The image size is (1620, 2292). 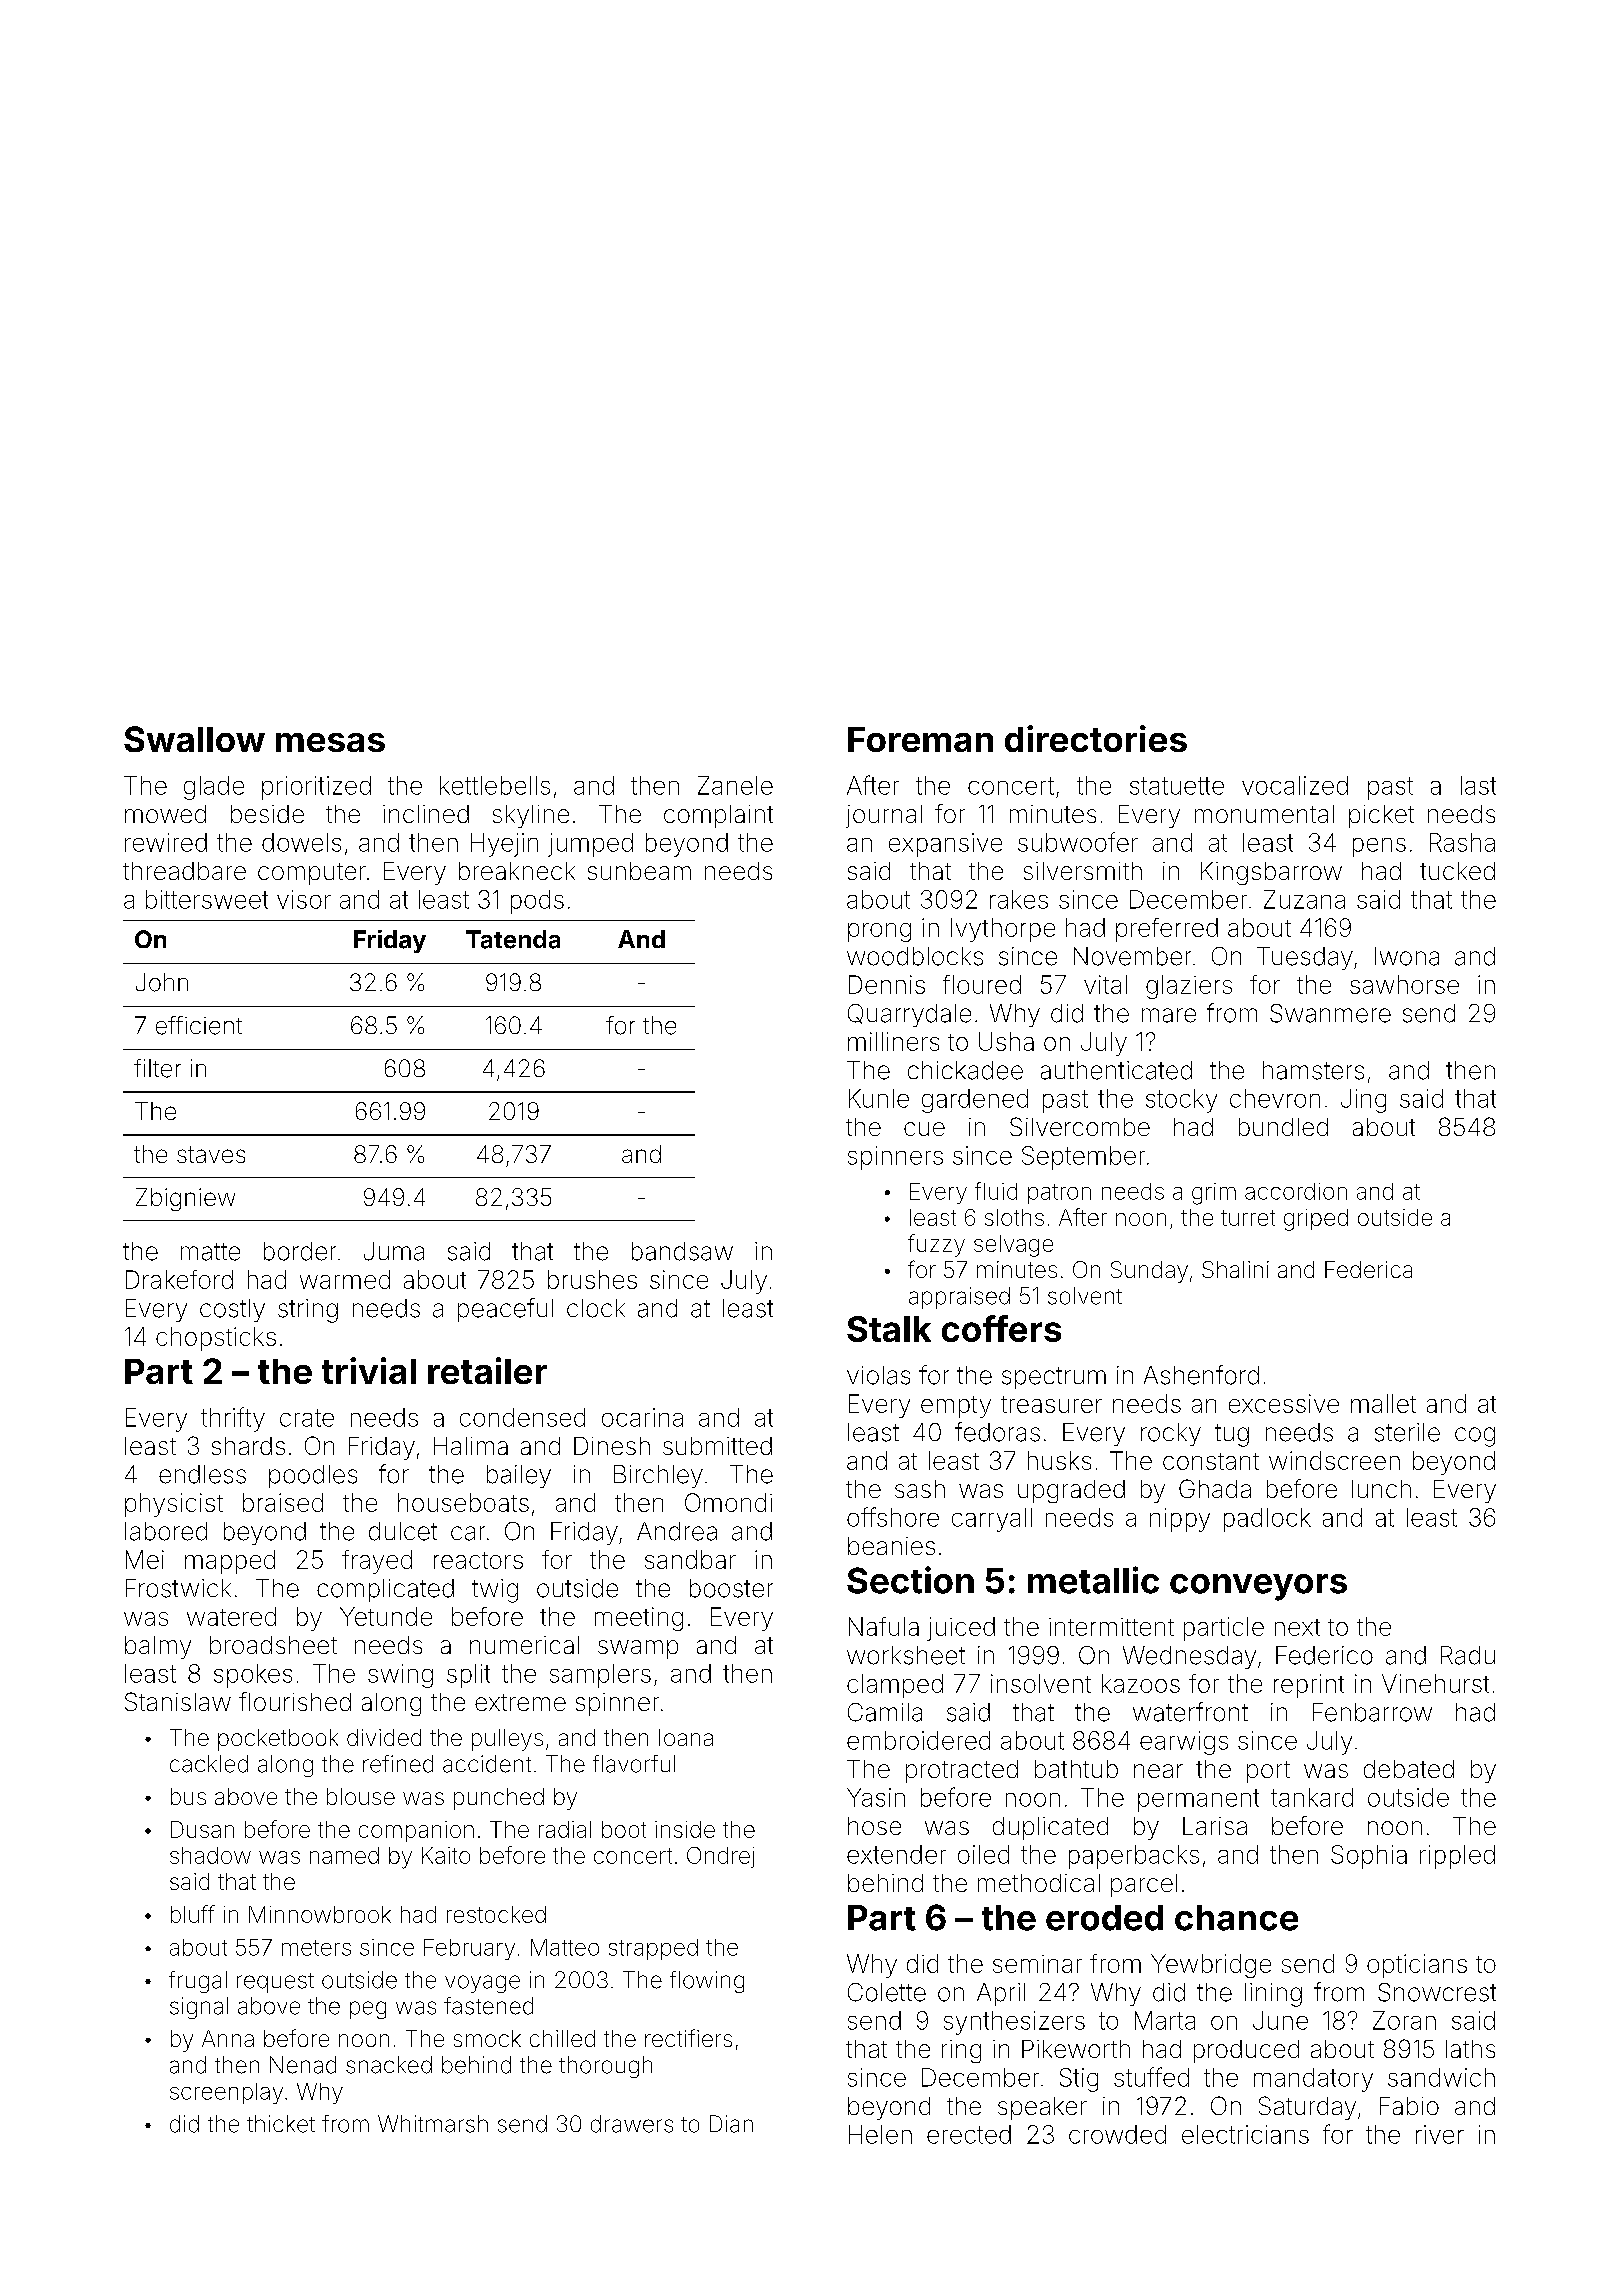 What do you see at coordinates (717, 1446) in the screenshot?
I see `submitted` at bounding box center [717, 1446].
